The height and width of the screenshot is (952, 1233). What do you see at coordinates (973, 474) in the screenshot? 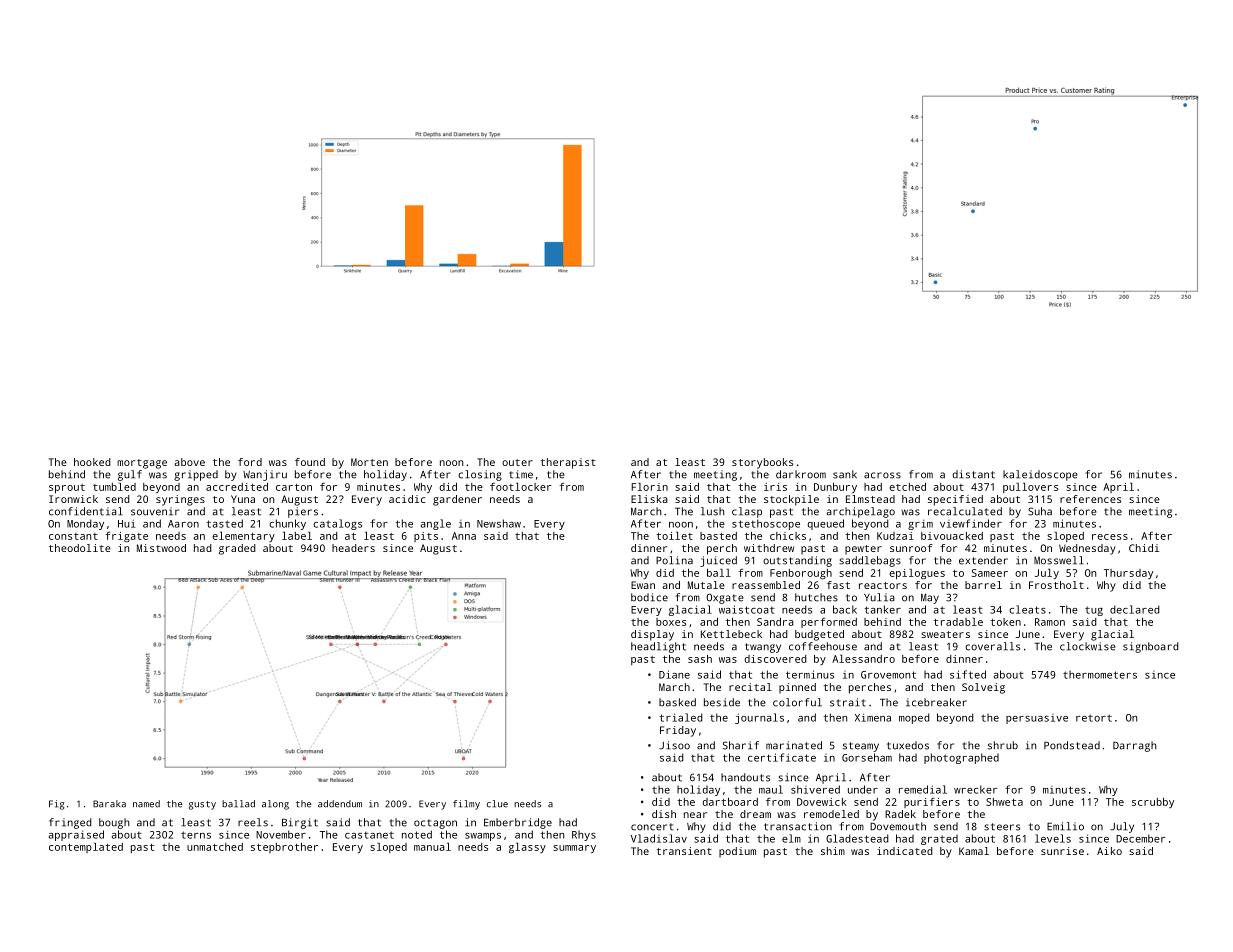
I see `distant` at bounding box center [973, 474].
